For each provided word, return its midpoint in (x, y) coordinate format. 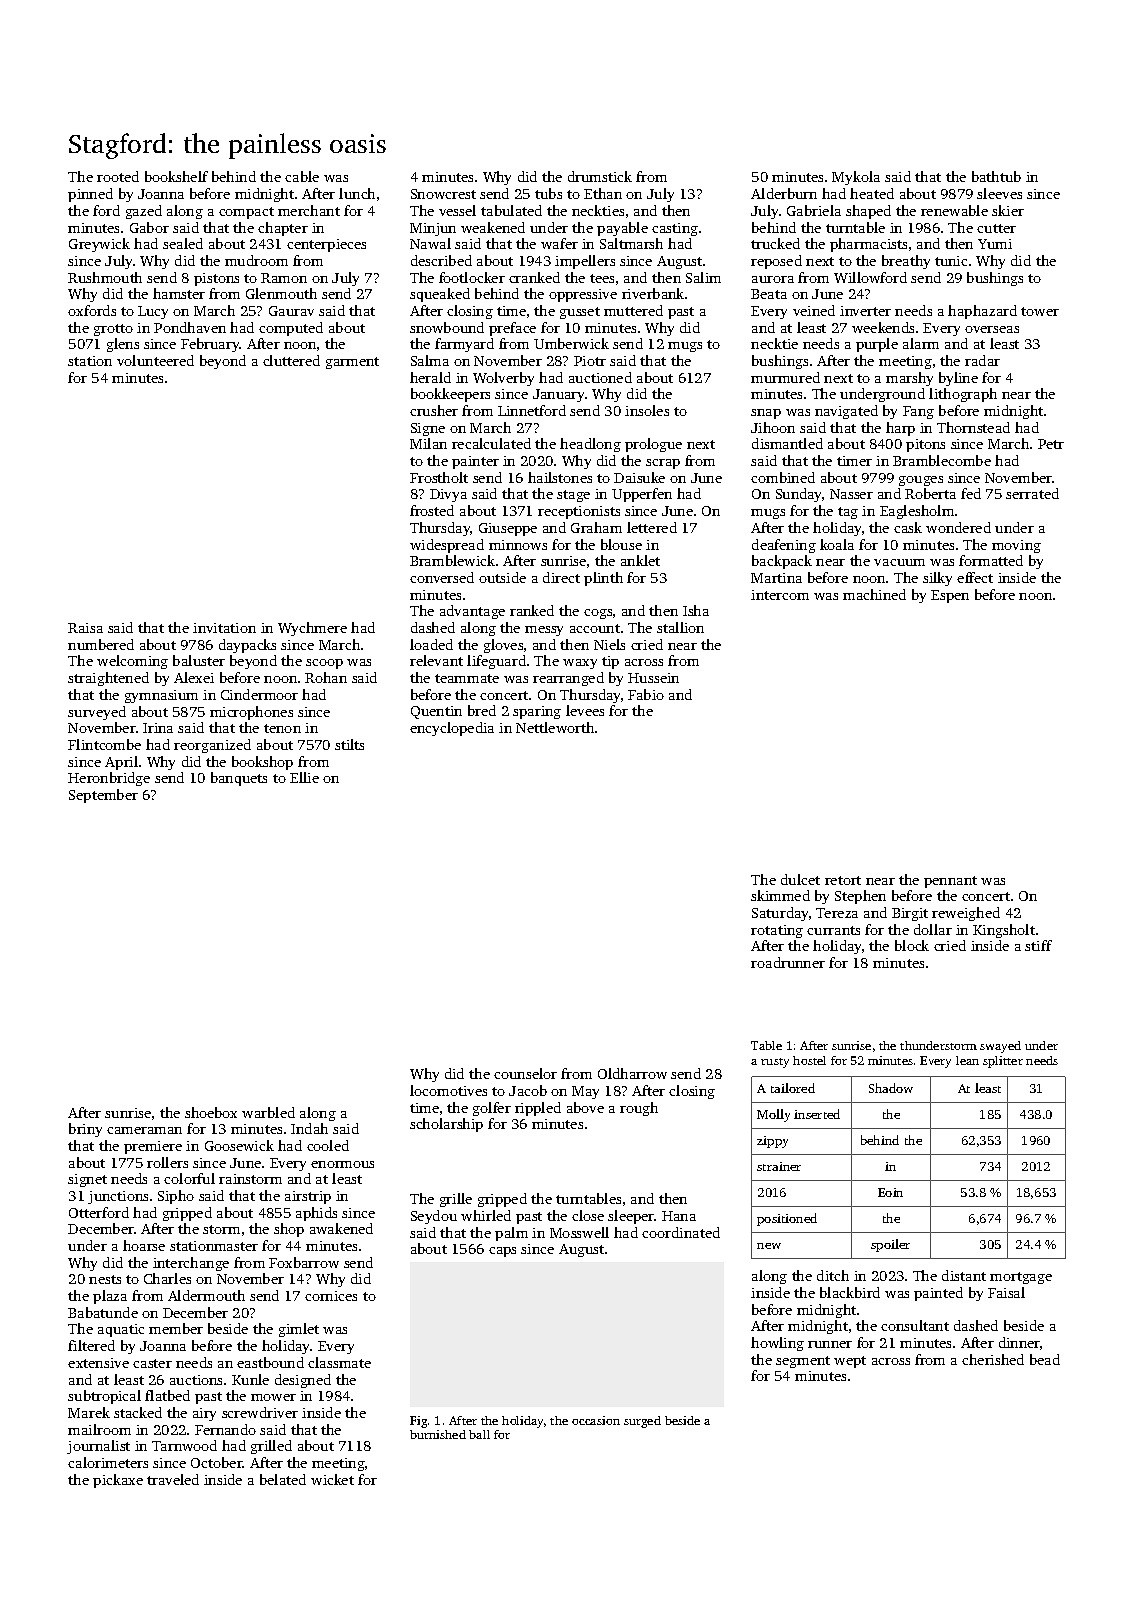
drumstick (600, 176)
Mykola (856, 178)
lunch (357, 193)
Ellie (304, 777)
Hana (679, 1216)
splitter (1003, 1062)
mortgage (1021, 1278)
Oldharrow (632, 1073)
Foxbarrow (304, 1262)
